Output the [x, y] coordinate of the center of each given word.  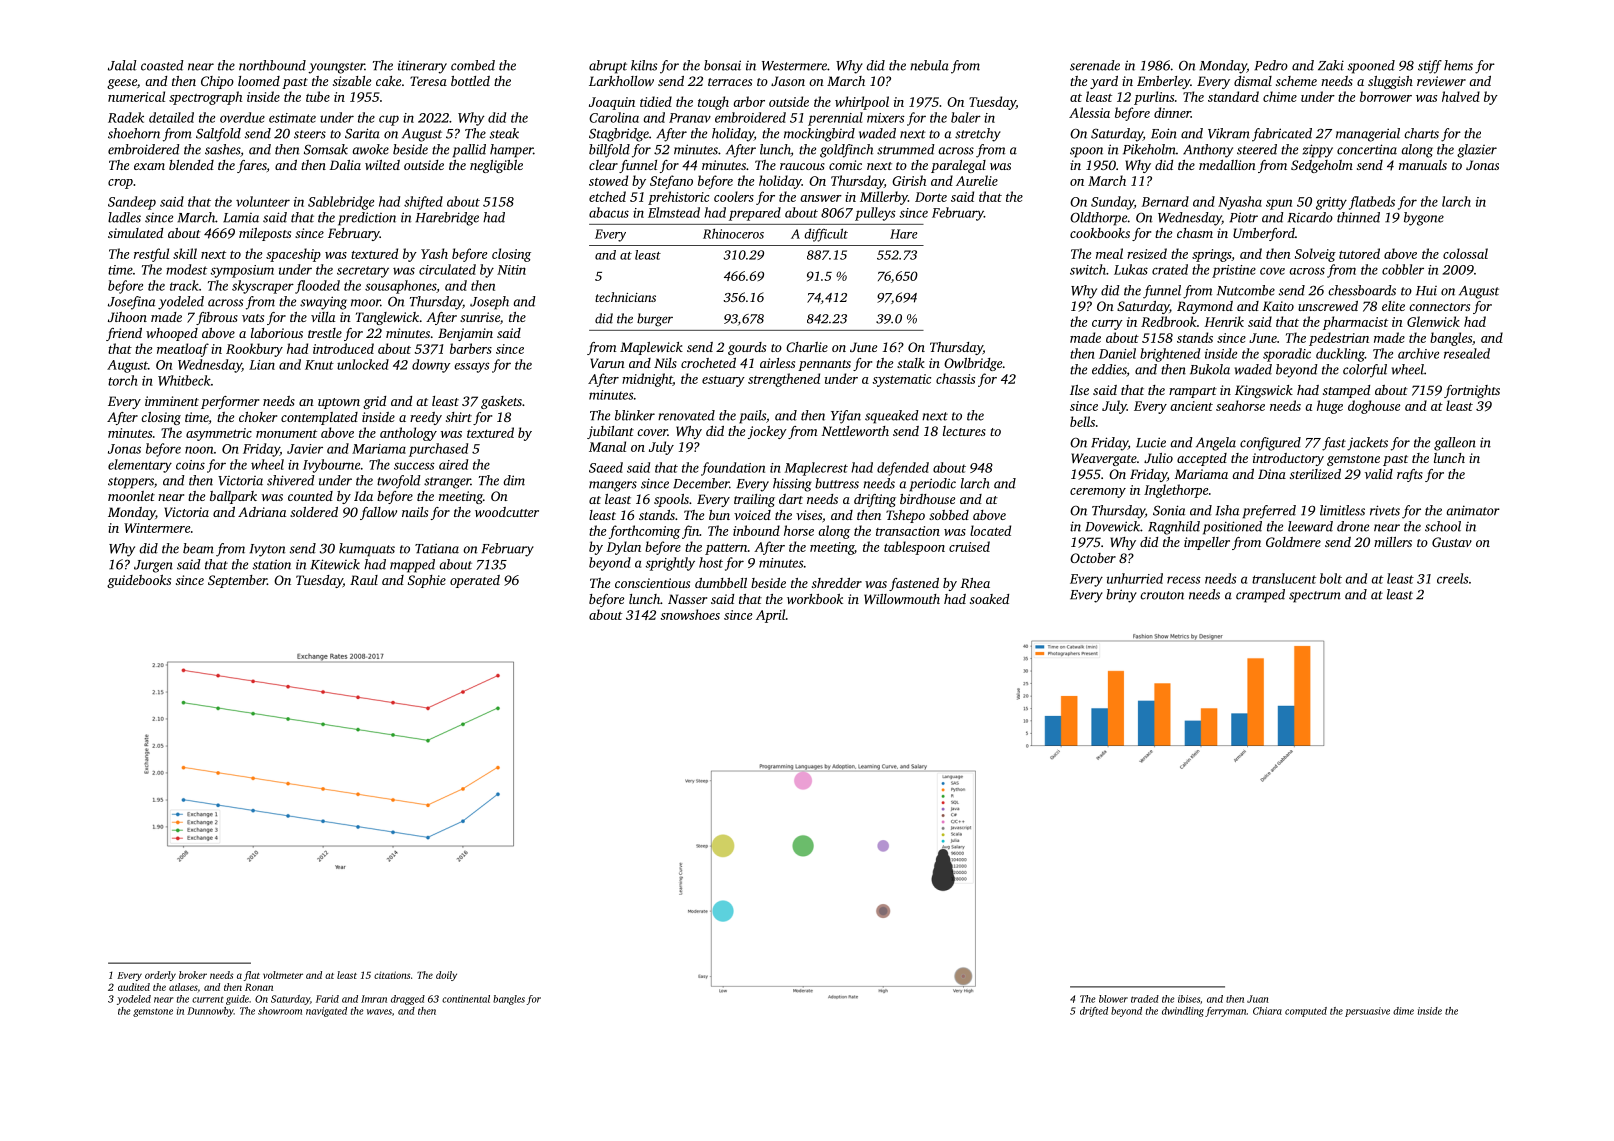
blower [1113, 999]
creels [1453, 578]
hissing [792, 485]
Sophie [427, 581]
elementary [140, 466]
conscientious [652, 583]
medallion [1227, 165]
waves [379, 1012]
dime [1403, 1011]
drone [1353, 526]
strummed [906, 149]
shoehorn [134, 133]
